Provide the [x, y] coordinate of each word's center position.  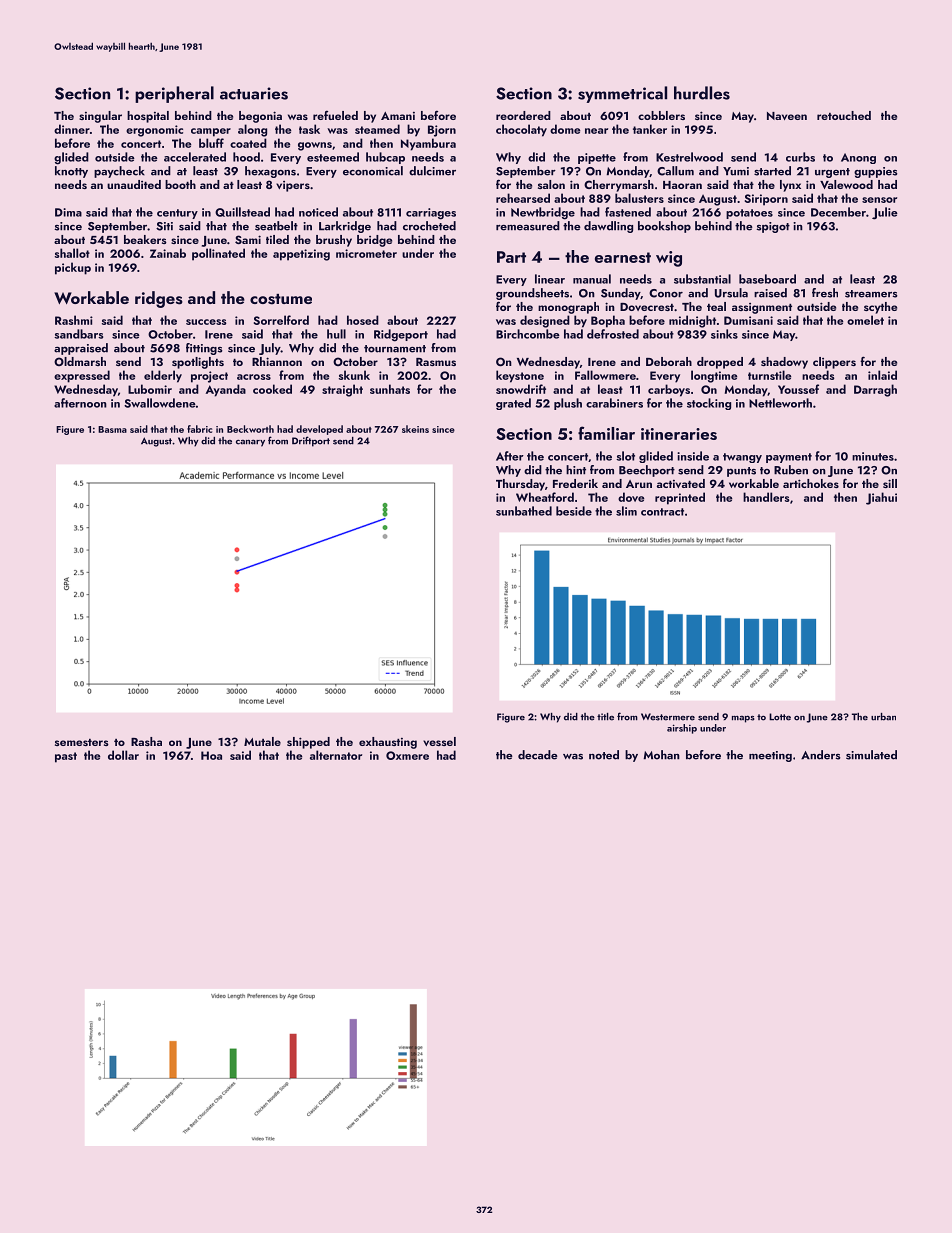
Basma [112, 429]
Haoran [682, 185]
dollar [123, 755]
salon [551, 184]
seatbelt [276, 226]
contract [662, 512]
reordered [523, 115]
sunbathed [524, 511]
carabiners [614, 403]
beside [574, 511]
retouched [844, 115]
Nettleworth [780, 403]
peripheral [174, 94]
